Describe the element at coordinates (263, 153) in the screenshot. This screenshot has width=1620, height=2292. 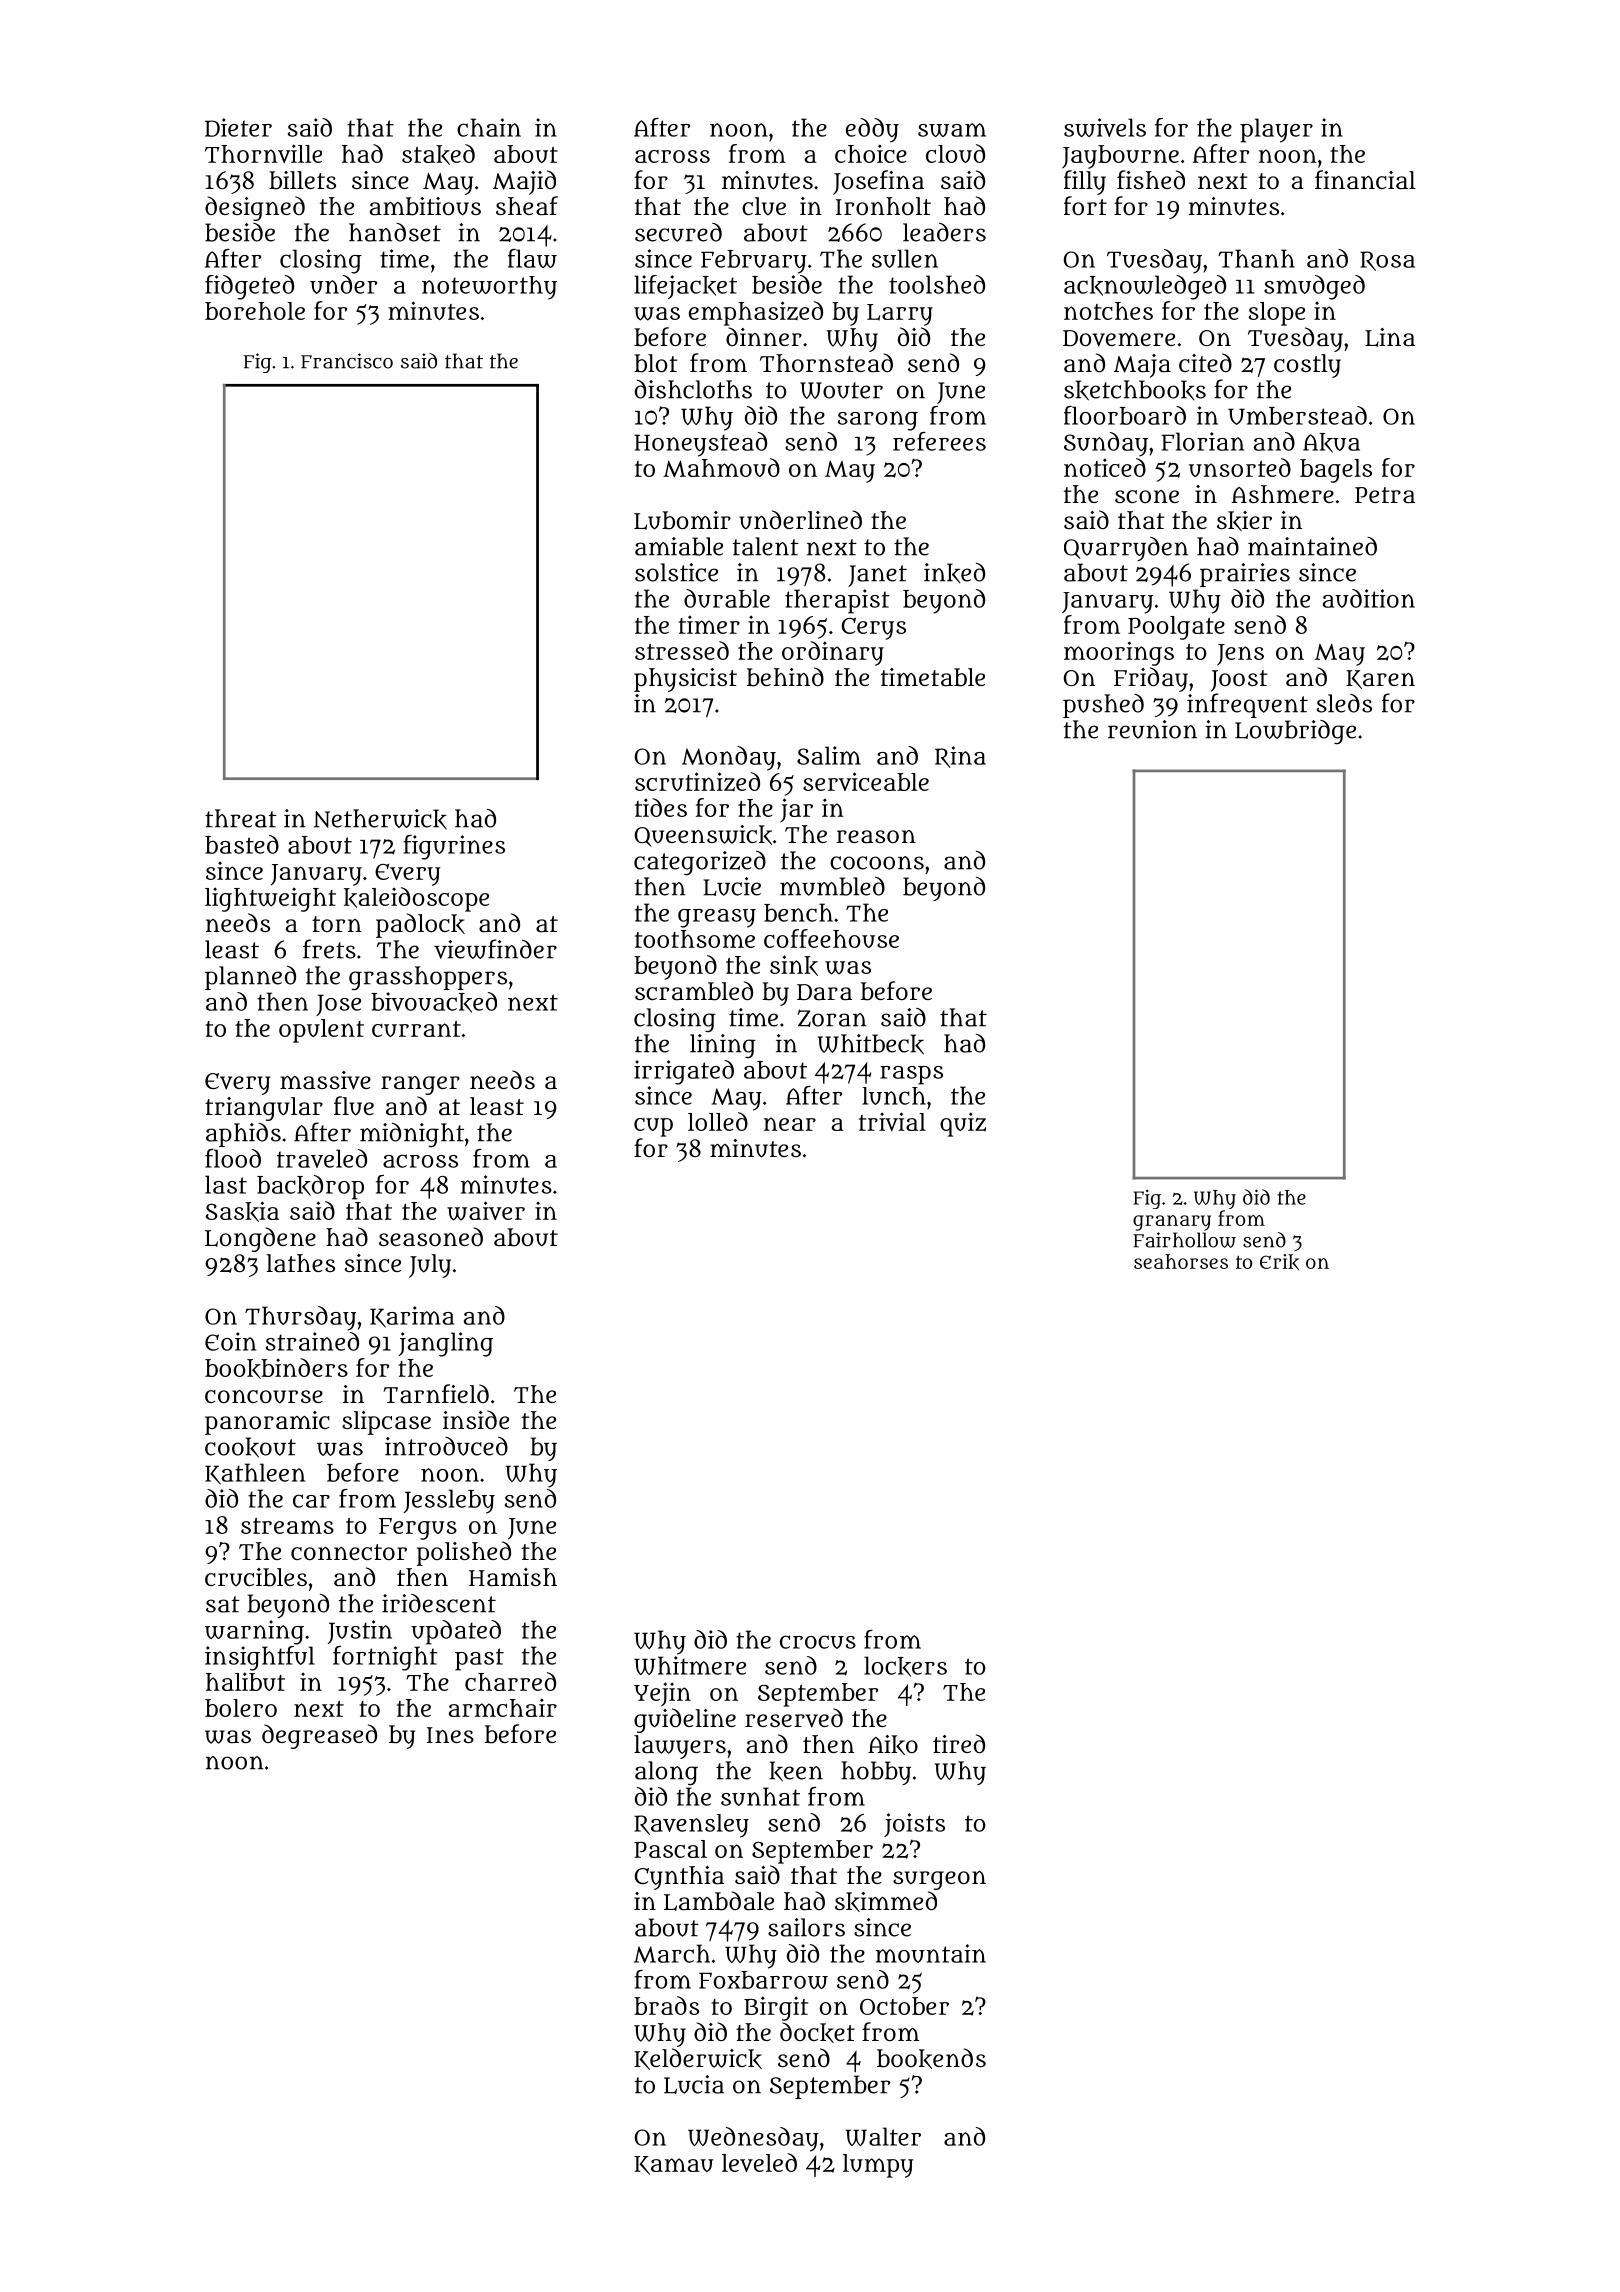
I see `Thornville` at that location.
